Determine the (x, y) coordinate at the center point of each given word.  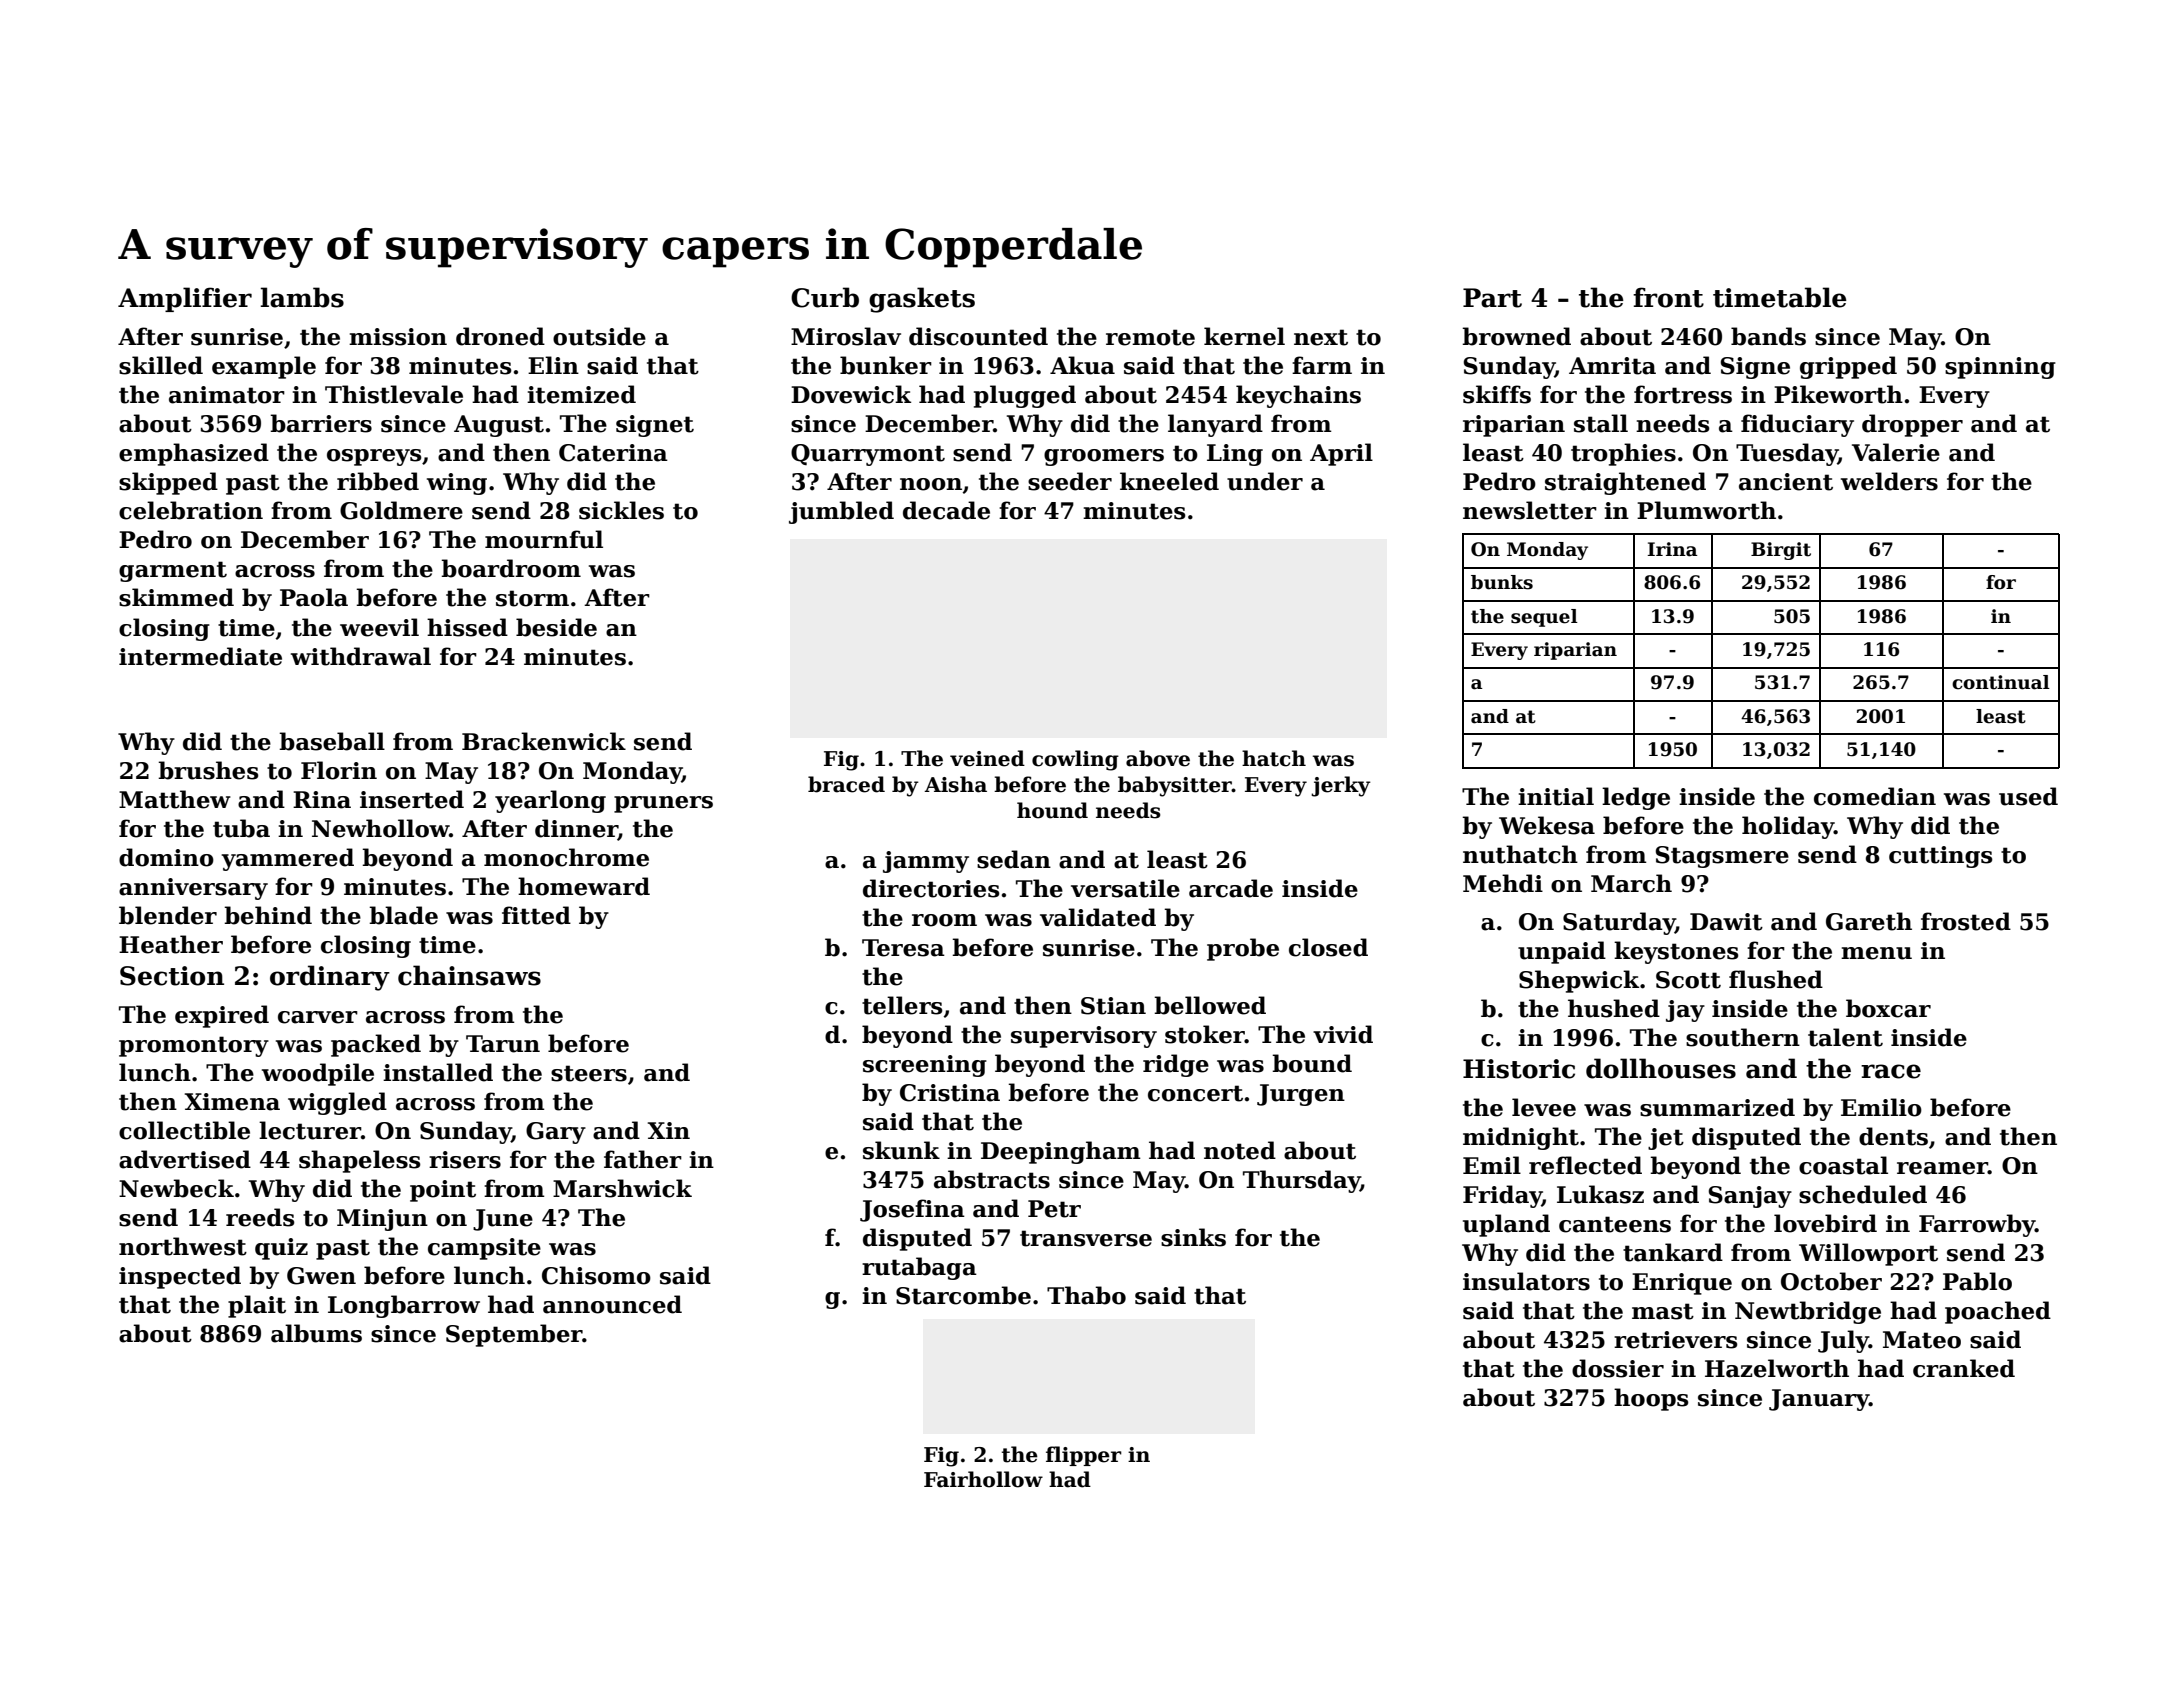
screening (925, 1066)
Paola (314, 597)
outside (599, 336)
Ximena (232, 1102)
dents (1893, 1136)
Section (172, 976)
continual (2001, 682)
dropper (1912, 425)
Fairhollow (983, 1479)
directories (931, 888)
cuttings (1941, 857)
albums (316, 1333)
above (1158, 758)
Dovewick (851, 394)
